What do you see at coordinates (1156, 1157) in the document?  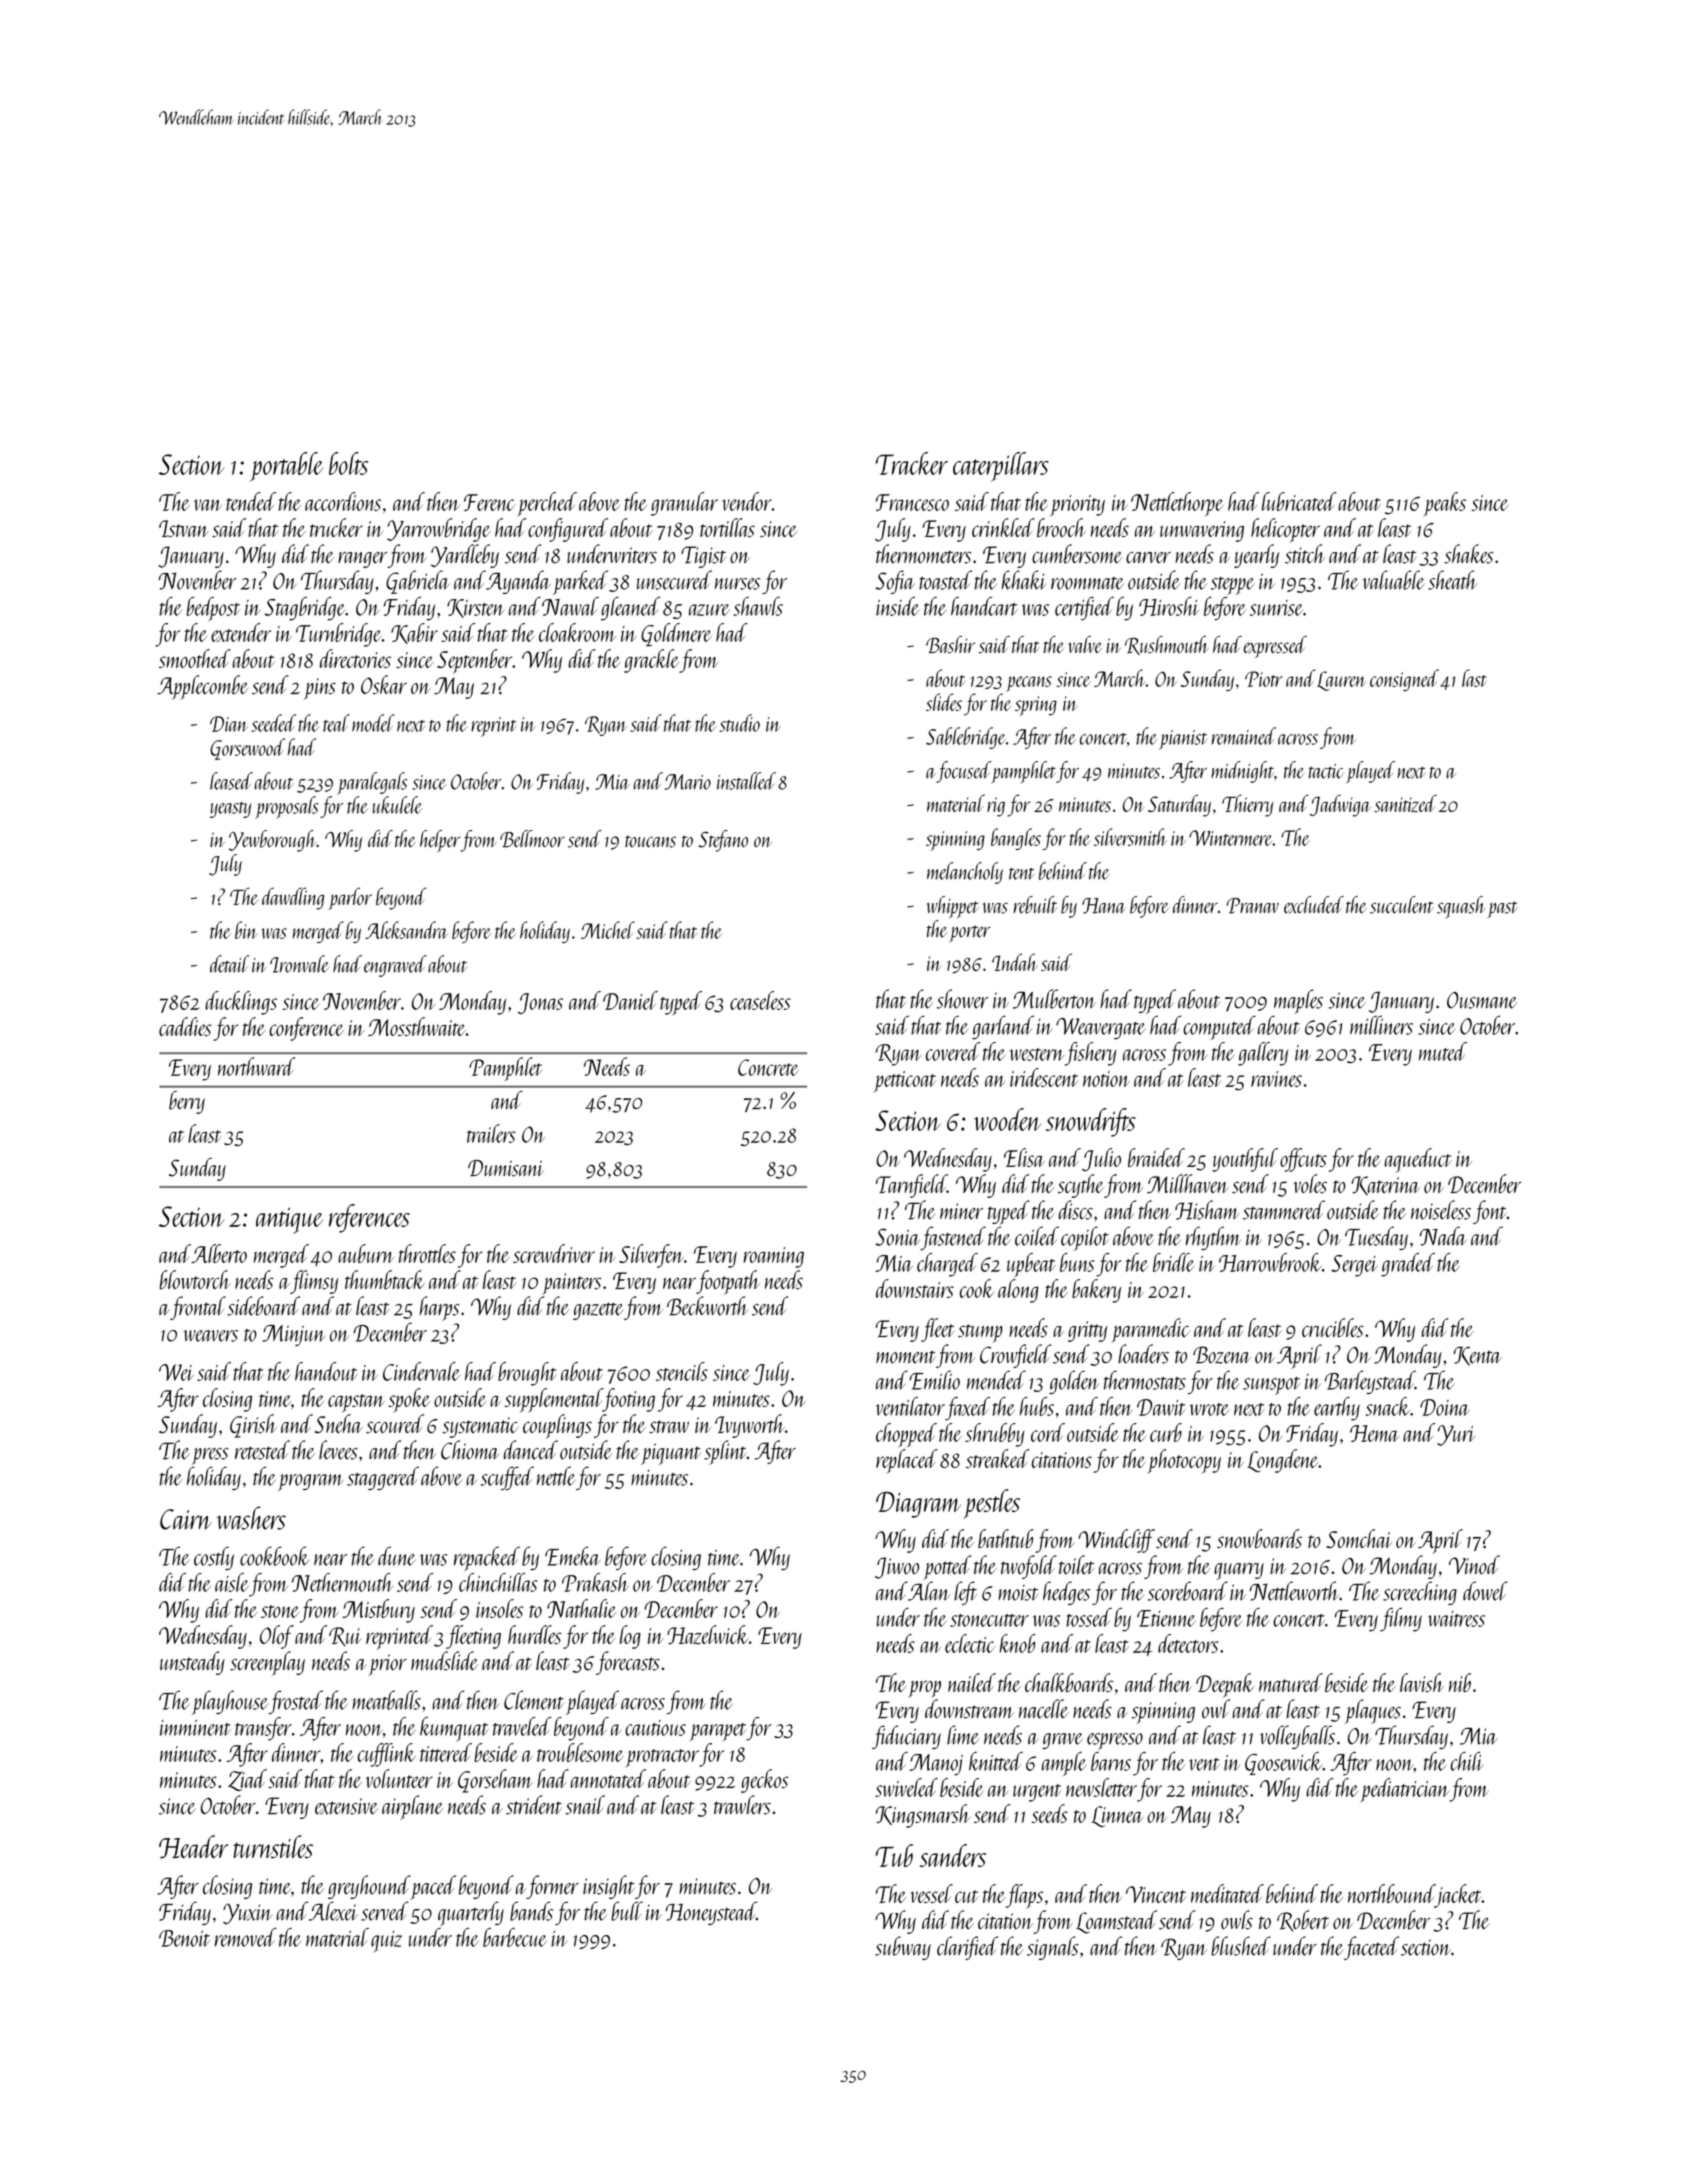 I see `braided` at bounding box center [1156, 1157].
